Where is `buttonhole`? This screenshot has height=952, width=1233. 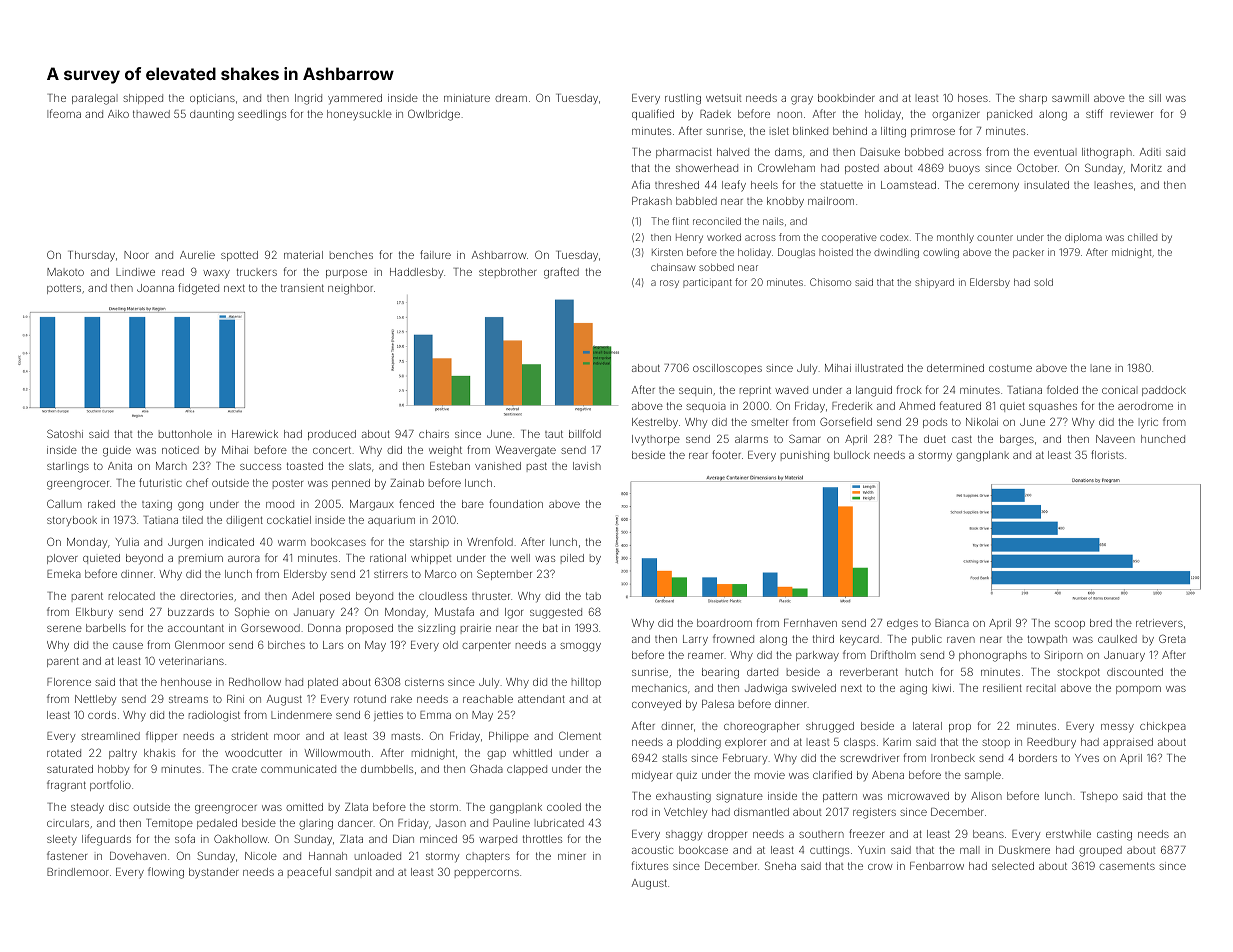 buttonhole is located at coordinates (185, 434).
